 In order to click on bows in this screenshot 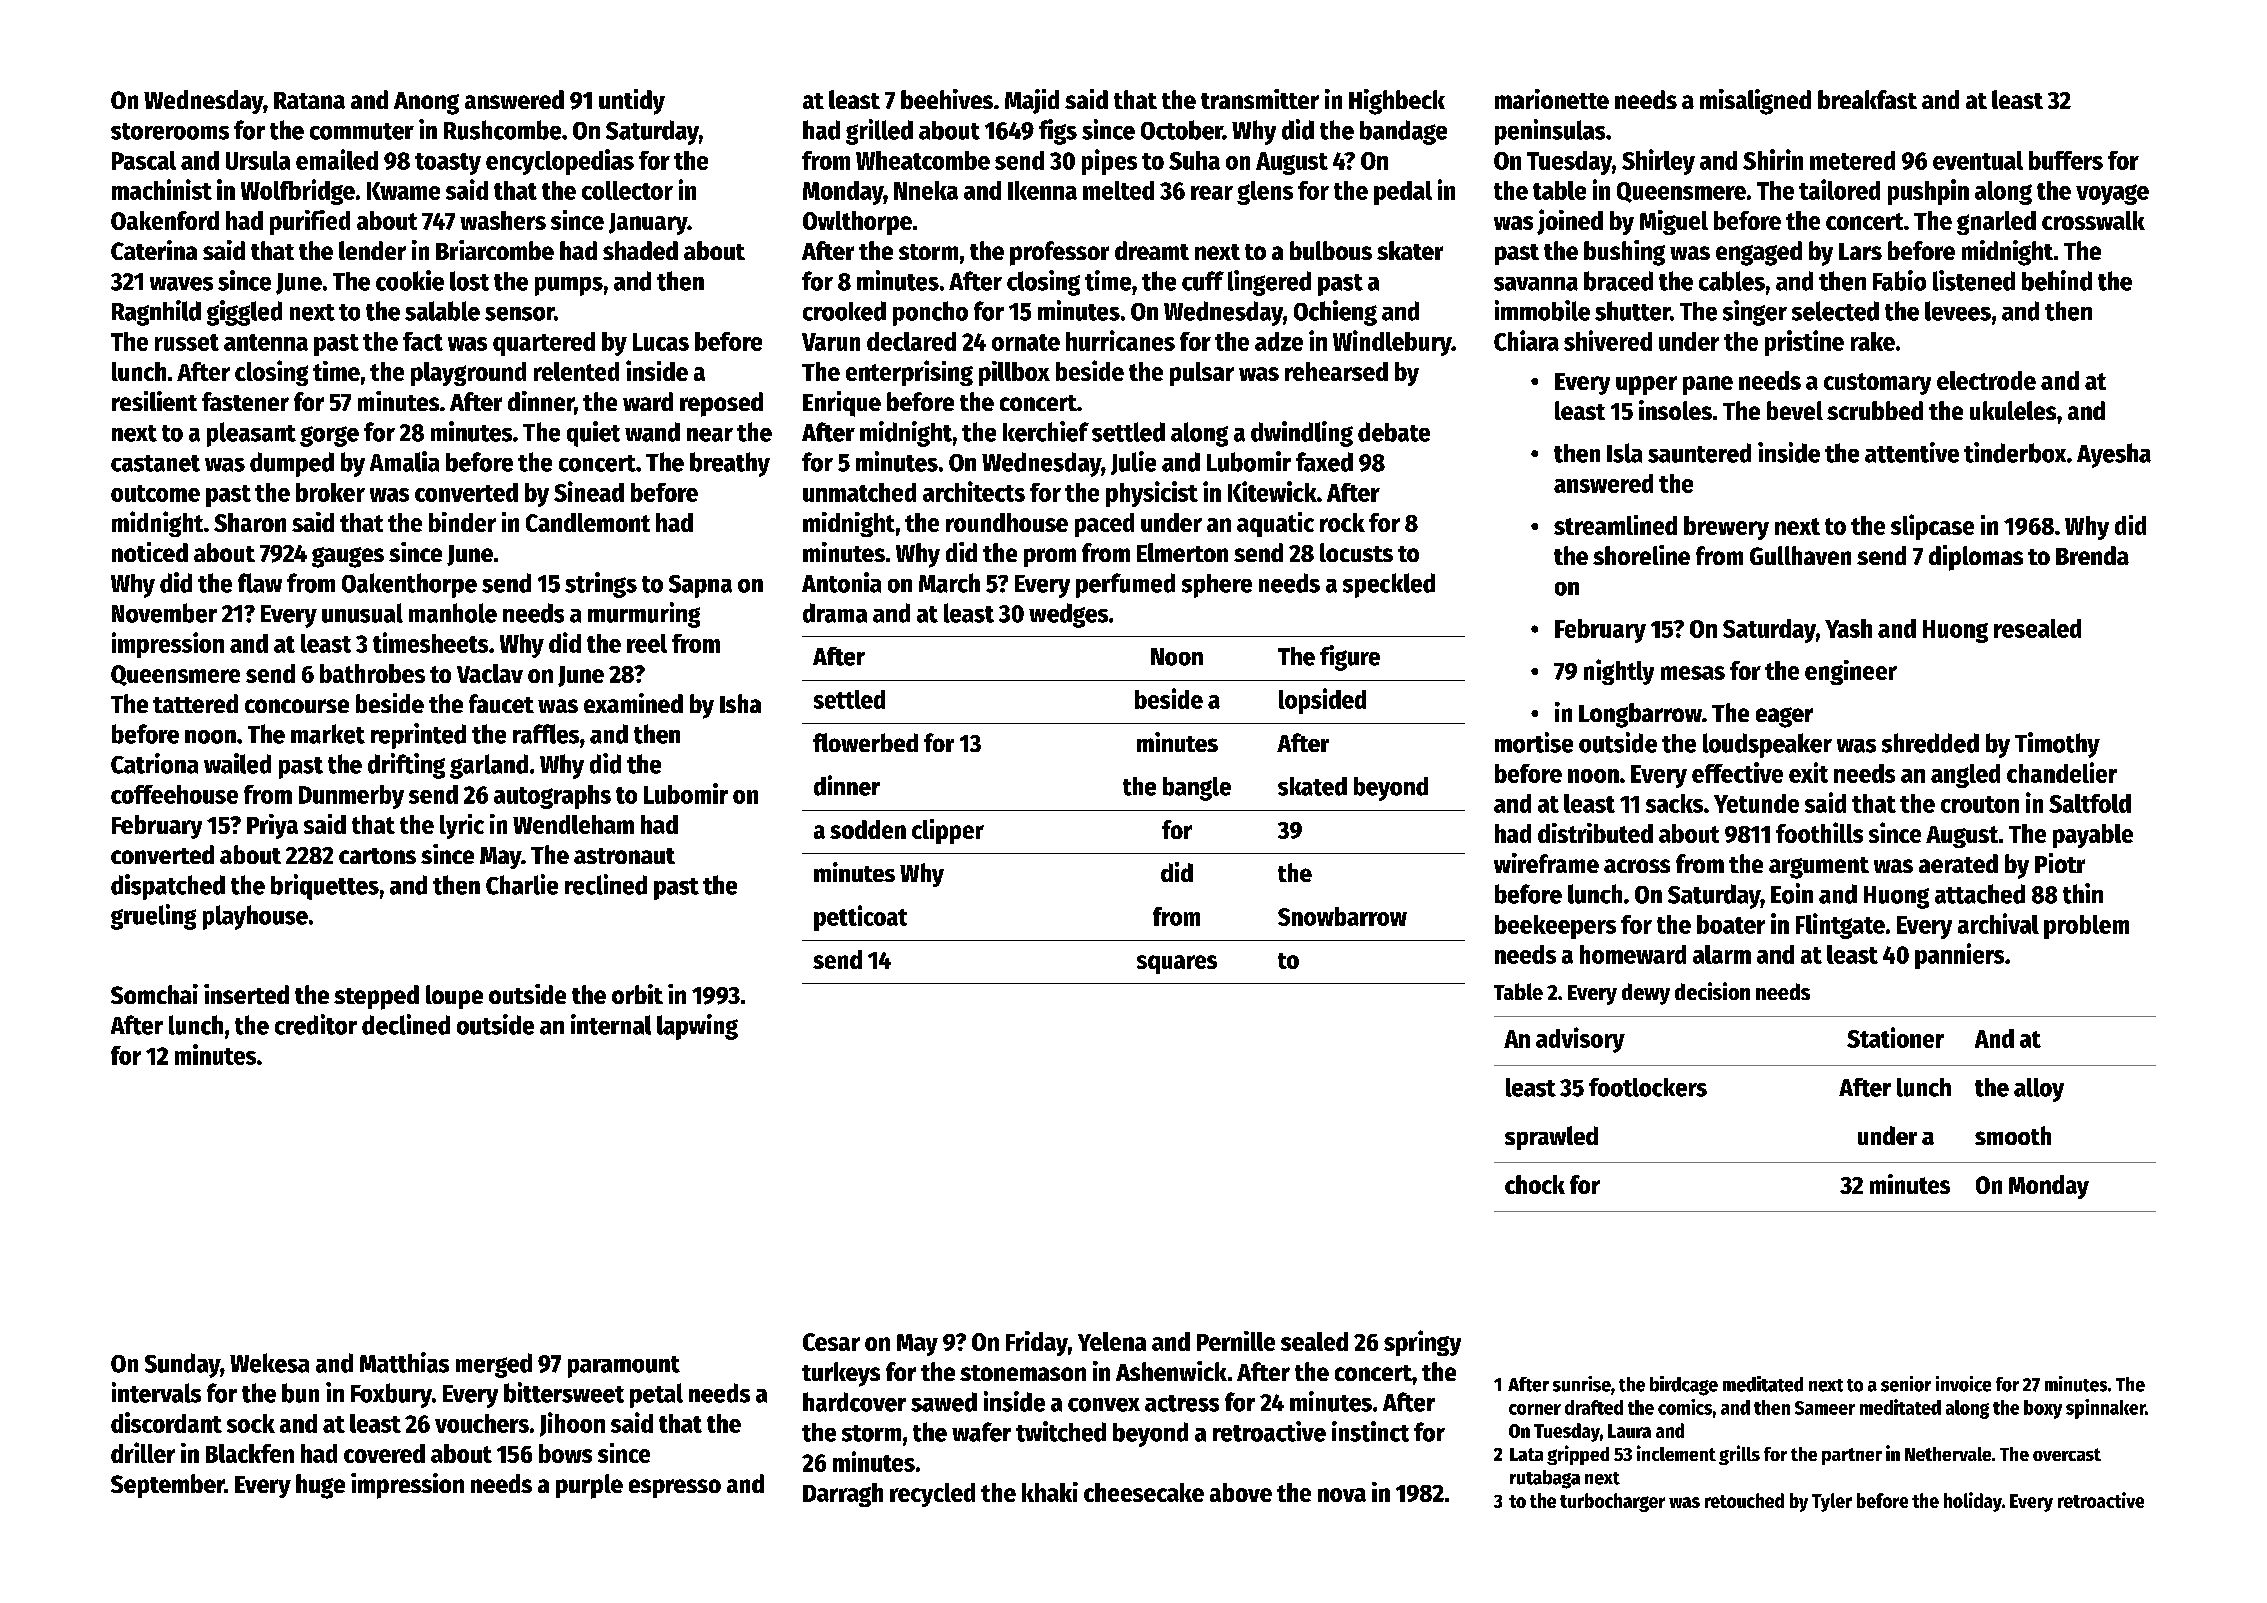, I will do `click(565, 1453)`.
